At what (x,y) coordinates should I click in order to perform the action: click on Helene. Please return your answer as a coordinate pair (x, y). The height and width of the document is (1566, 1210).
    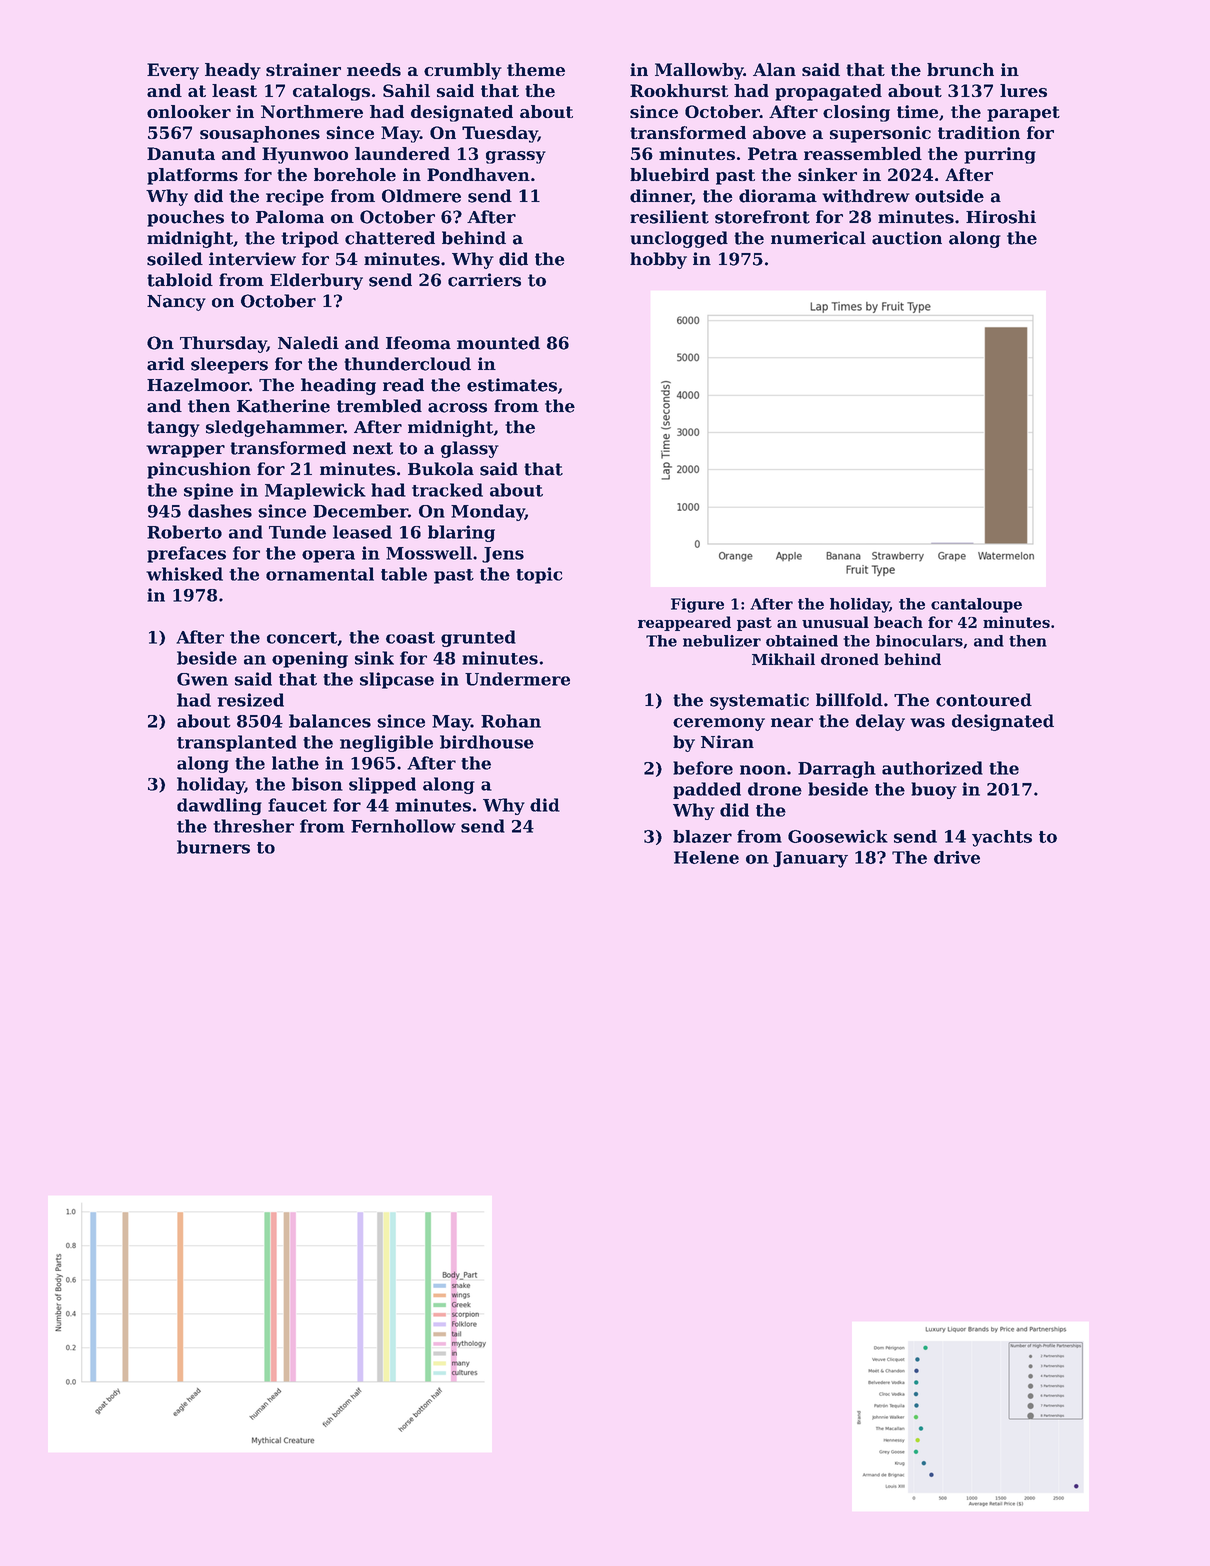
    Looking at the image, I should click on (706, 857).
